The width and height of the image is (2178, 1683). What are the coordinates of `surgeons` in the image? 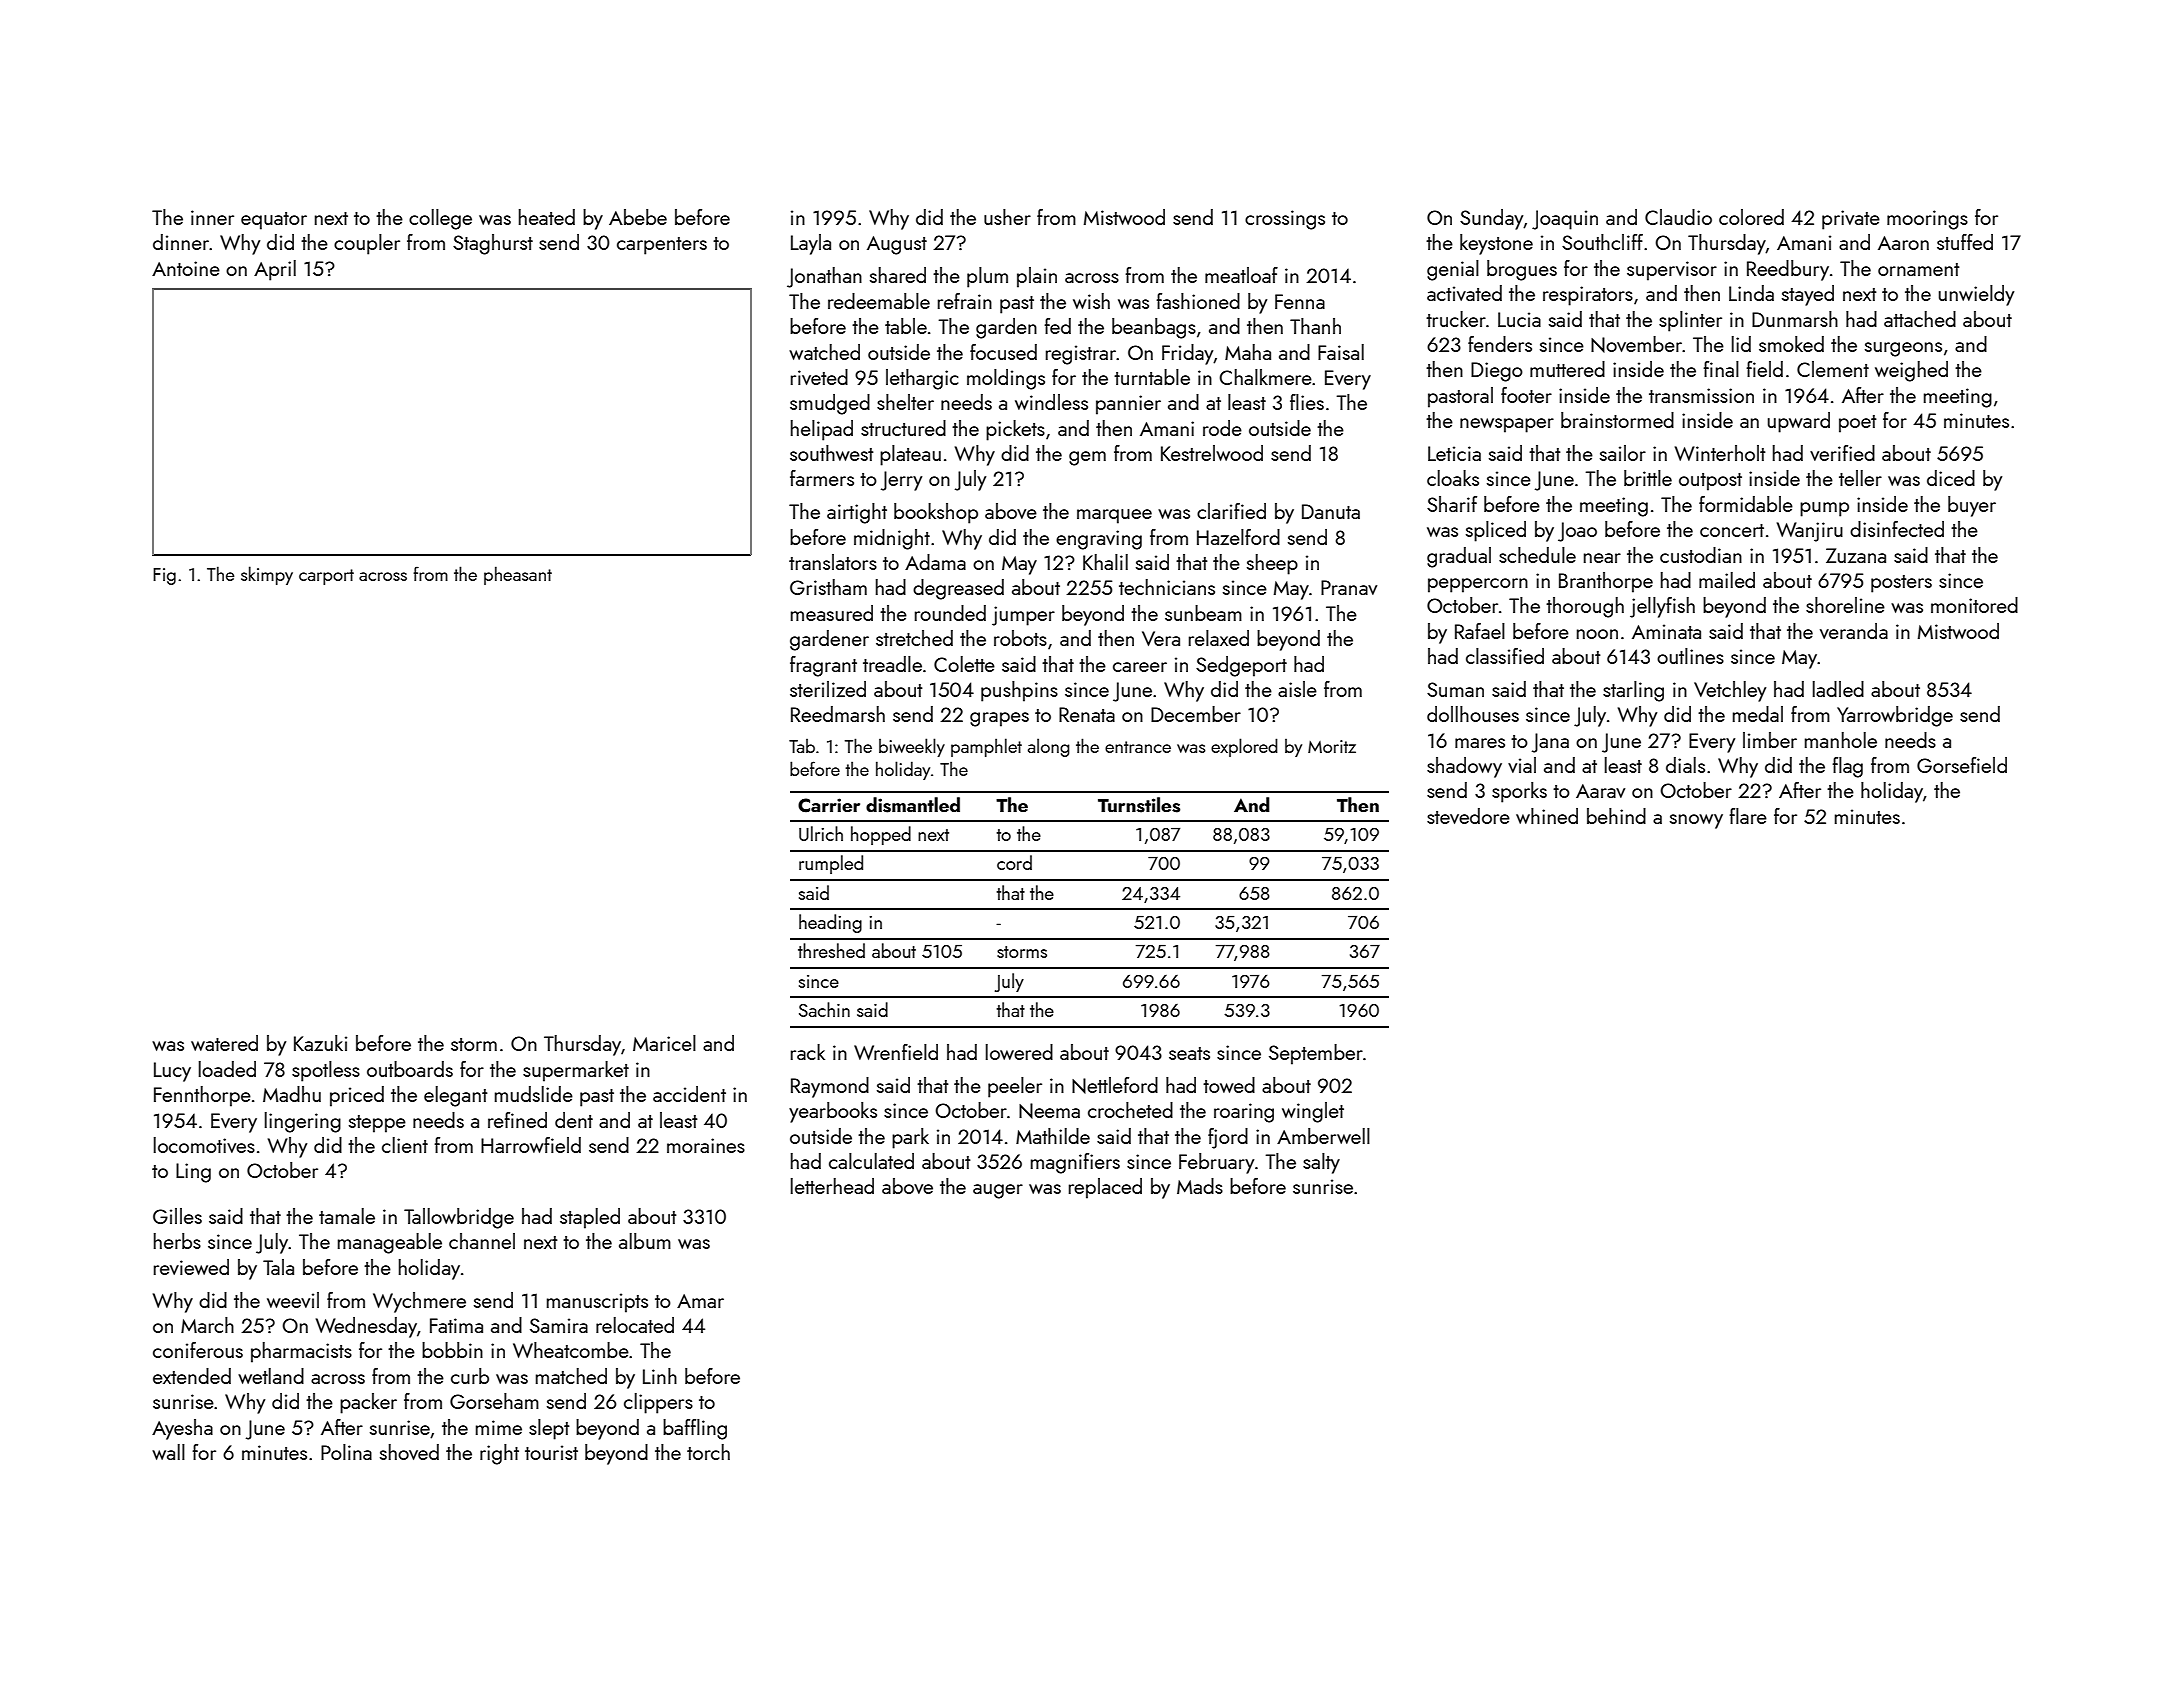 It's located at (1903, 349).
